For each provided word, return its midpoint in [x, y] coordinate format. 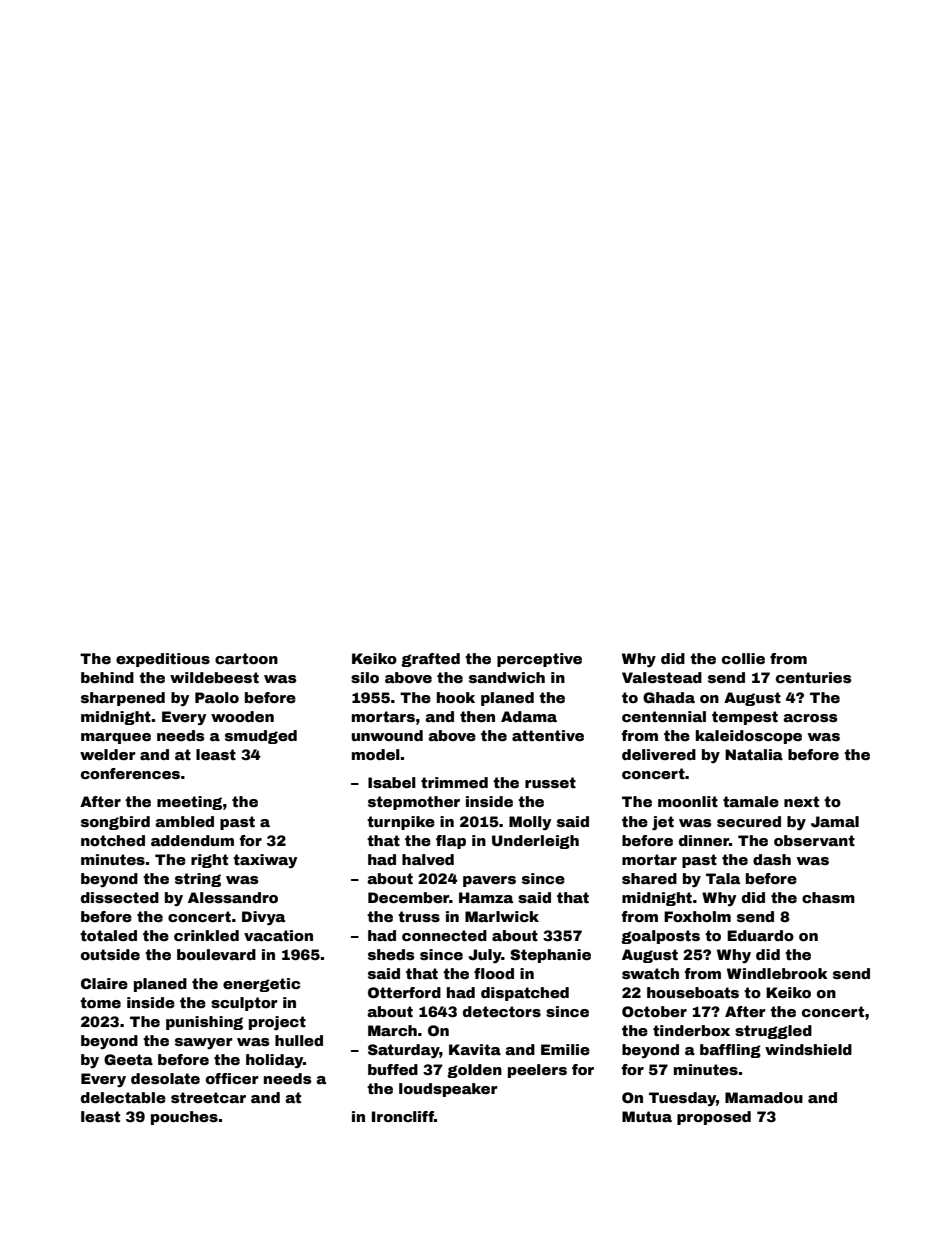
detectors [502, 1011]
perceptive [539, 660]
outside [110, 954]
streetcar [208, 1097]
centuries [814, 677]
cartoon [246, 658]
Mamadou [764, 1097]
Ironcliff [403, 1116]
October [654, 1011]
